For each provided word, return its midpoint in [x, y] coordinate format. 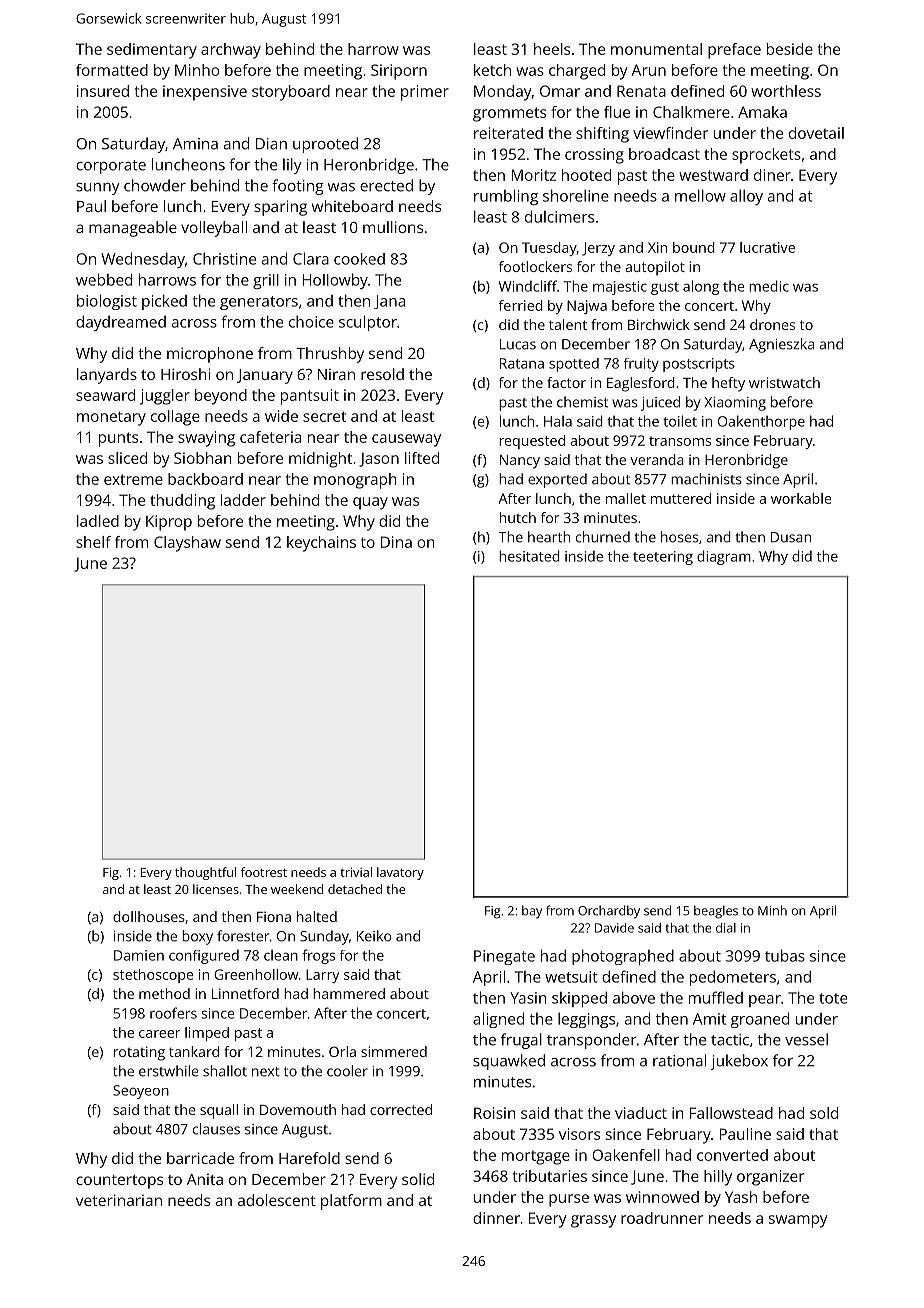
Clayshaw [187, 544]
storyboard [291, 93]
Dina [396, 542]
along [701, 287]
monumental [656, 49]
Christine [224, 259]
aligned [498, 1020]
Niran [336, 374]
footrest [264, 872]
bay [532, 911]
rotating [139, 1053]
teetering [663, 558]
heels [552, 49]
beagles [716, 912]
